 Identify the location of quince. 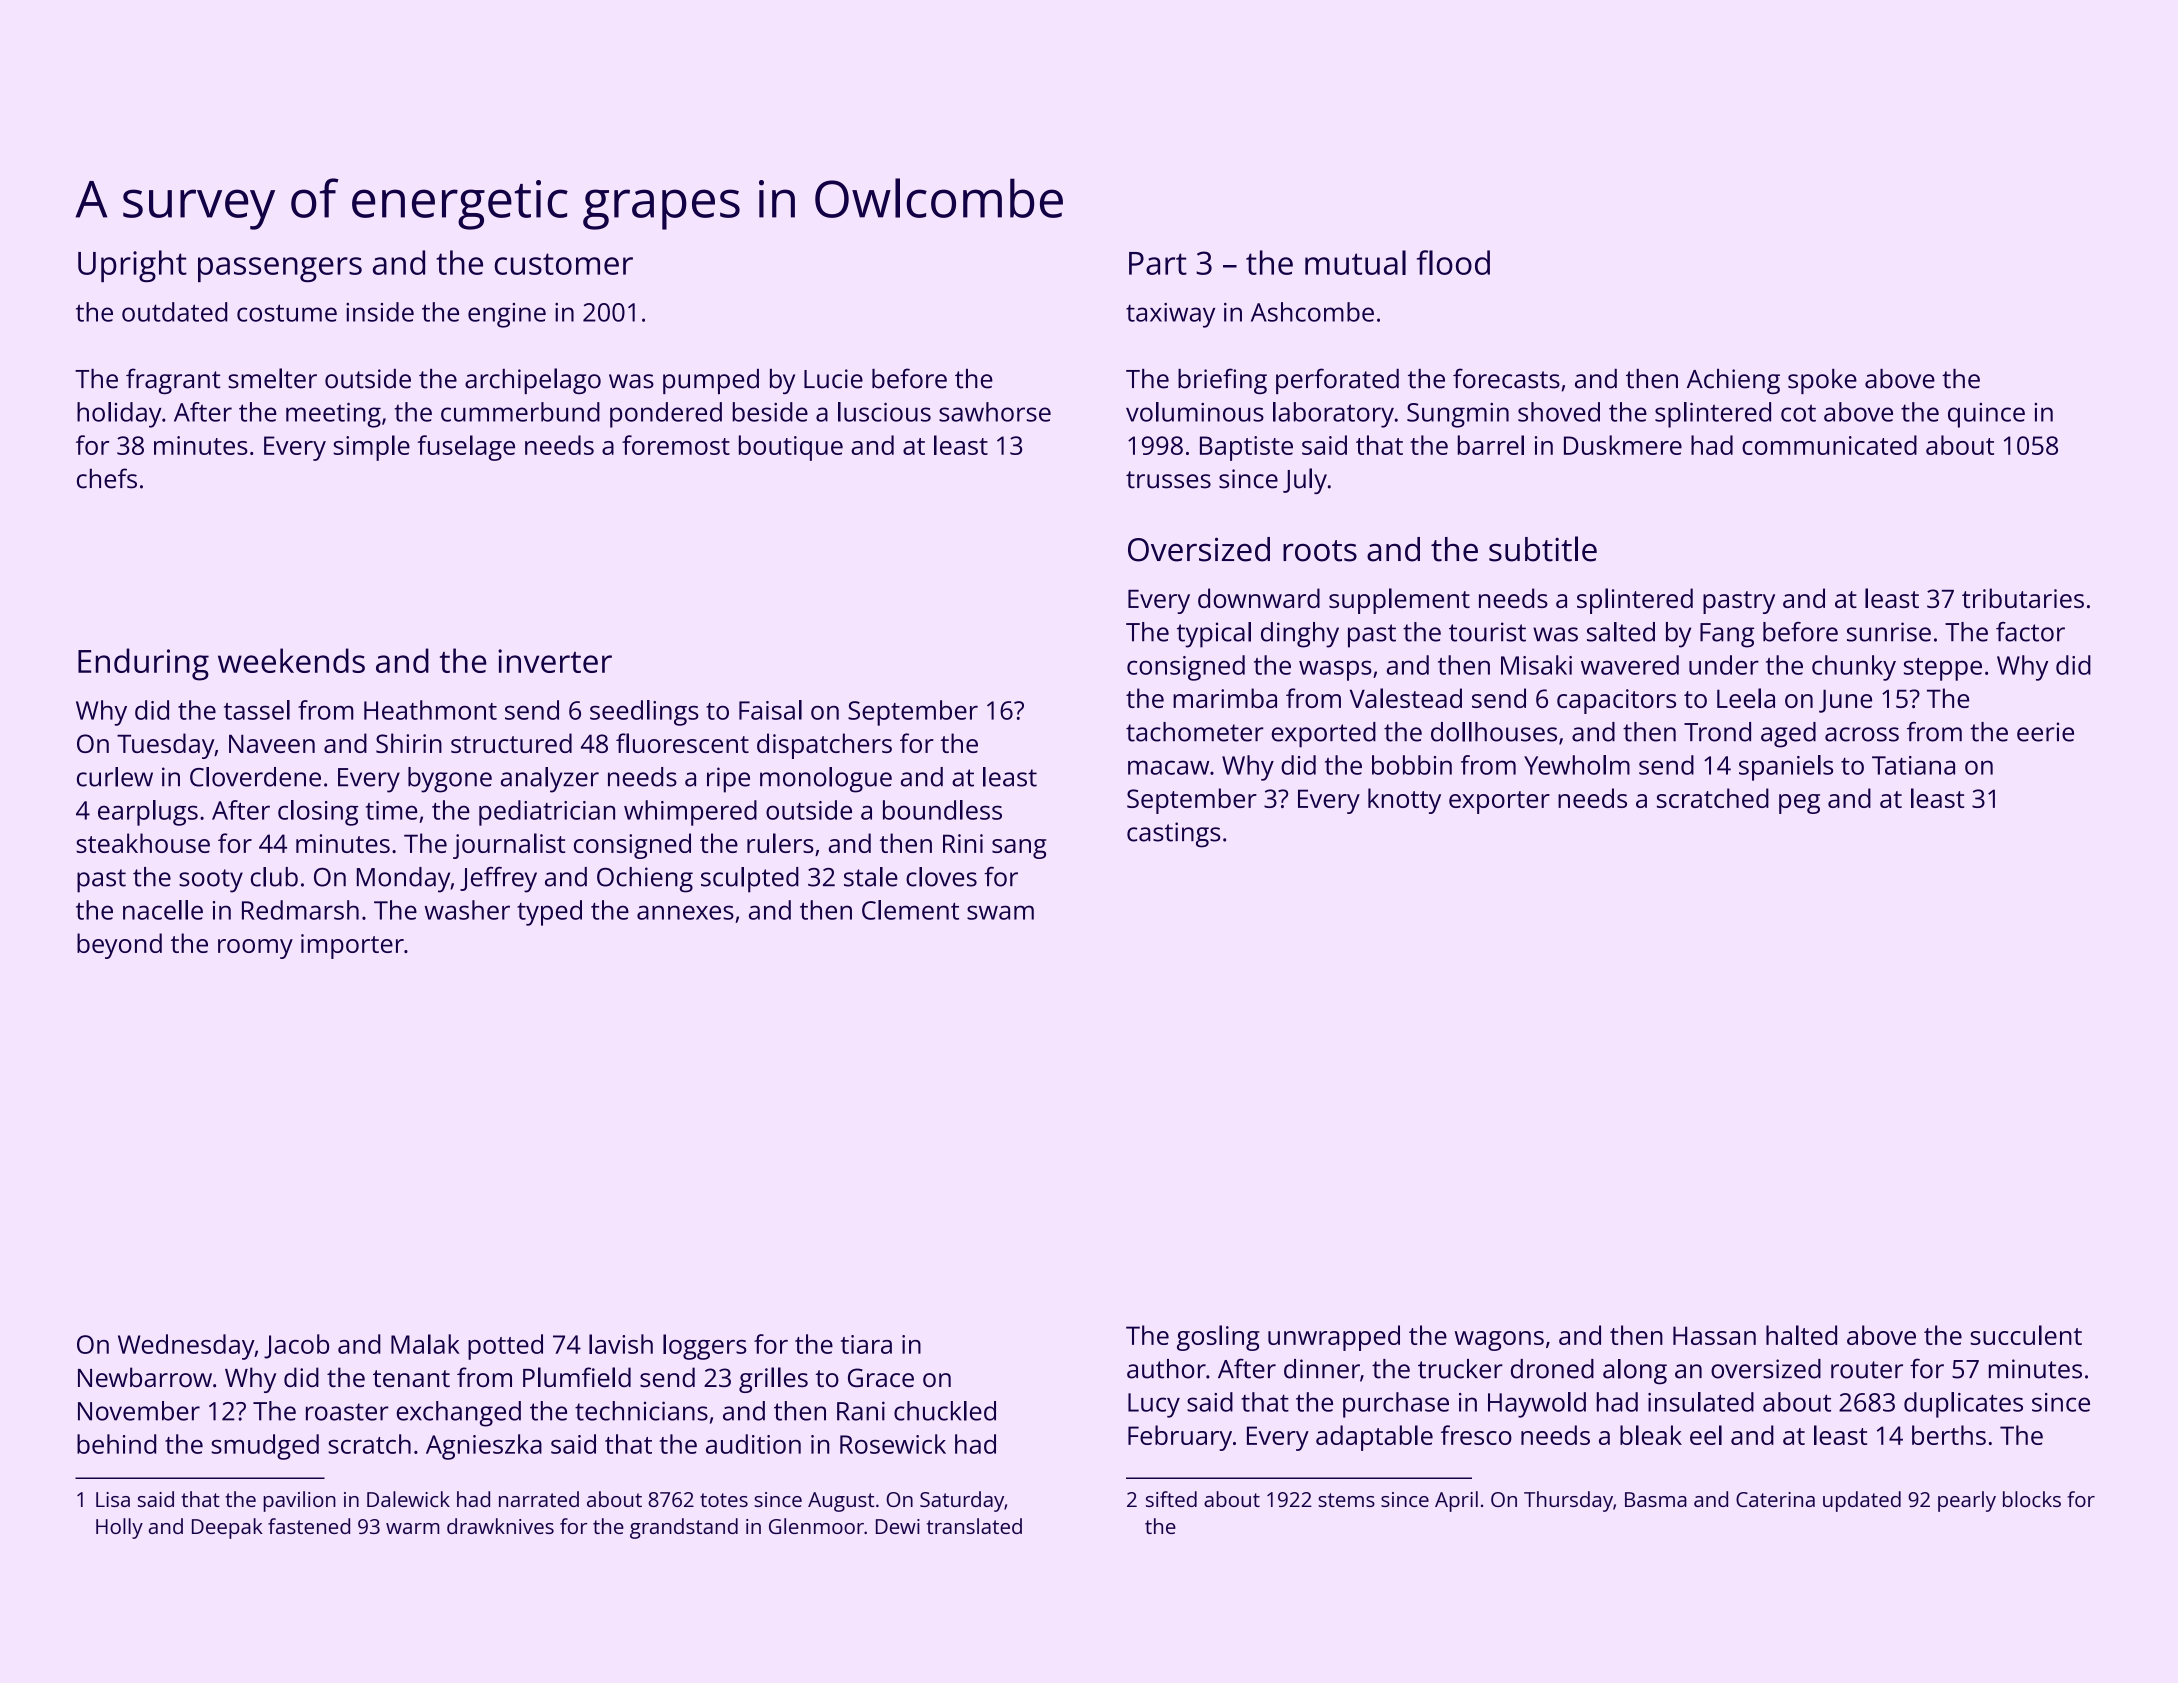
(1986, 415).
